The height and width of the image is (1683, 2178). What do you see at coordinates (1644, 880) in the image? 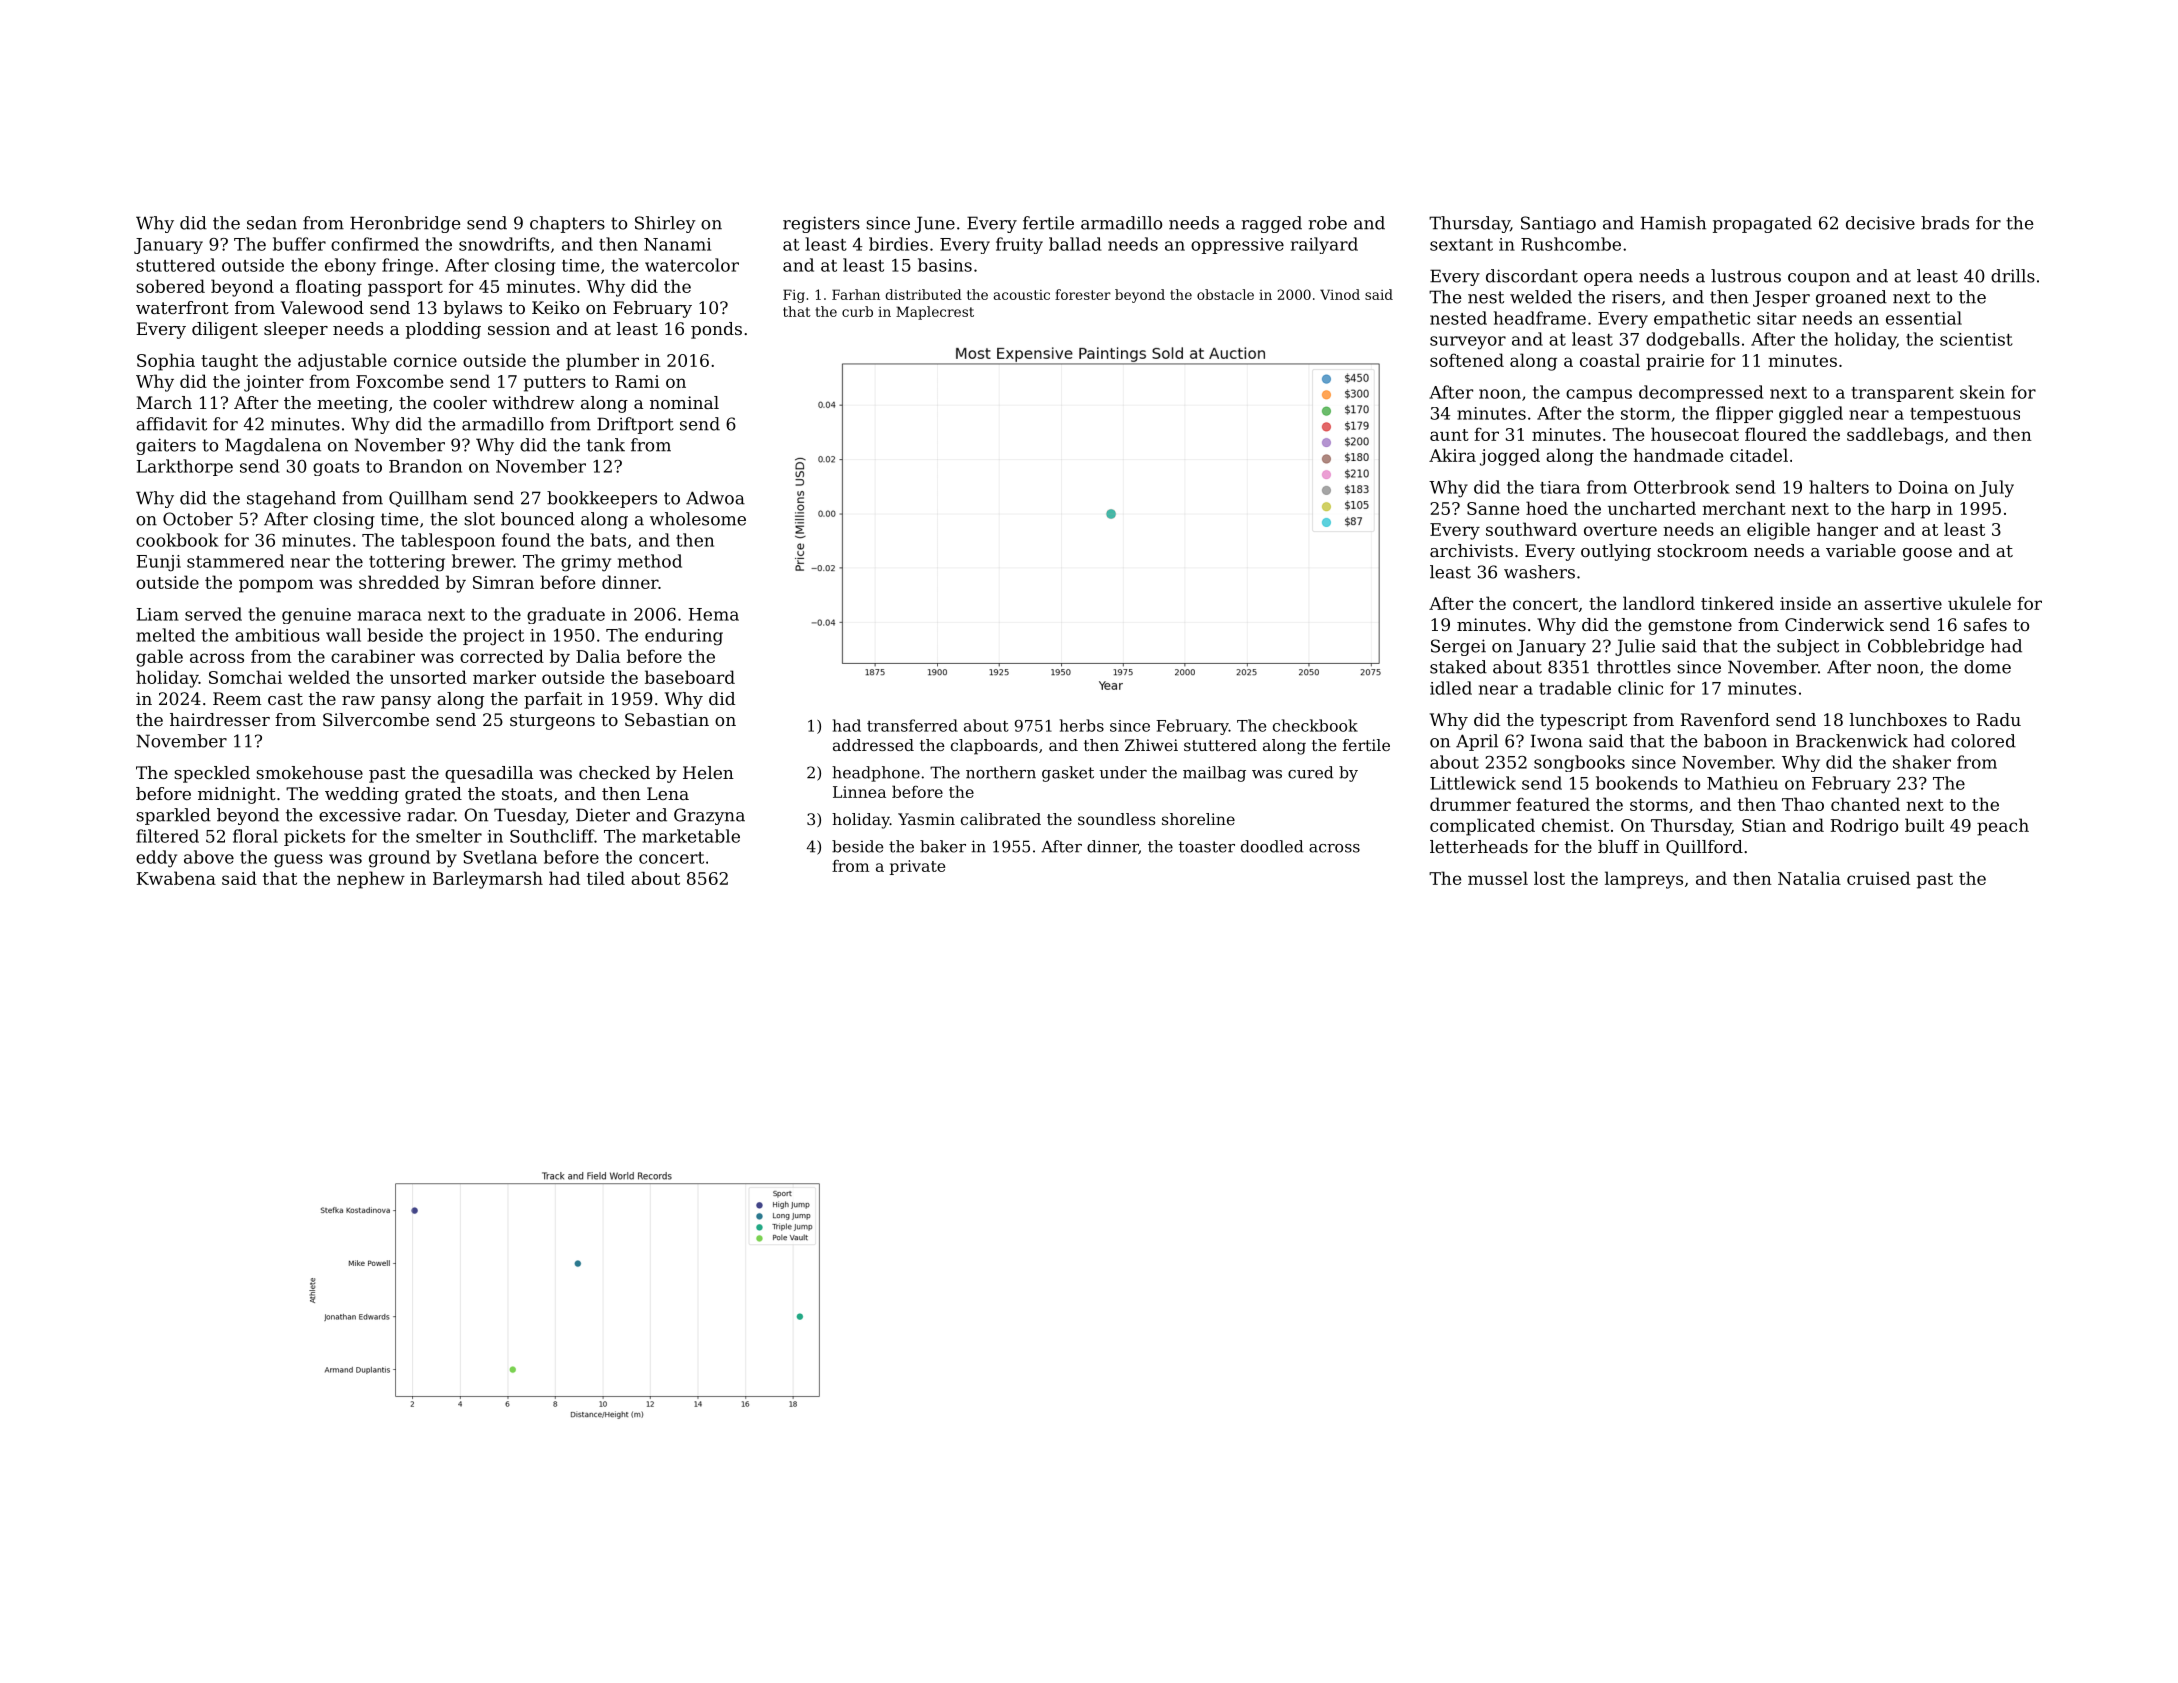
I see `lampreys` at bounding box center [1644, 880].
